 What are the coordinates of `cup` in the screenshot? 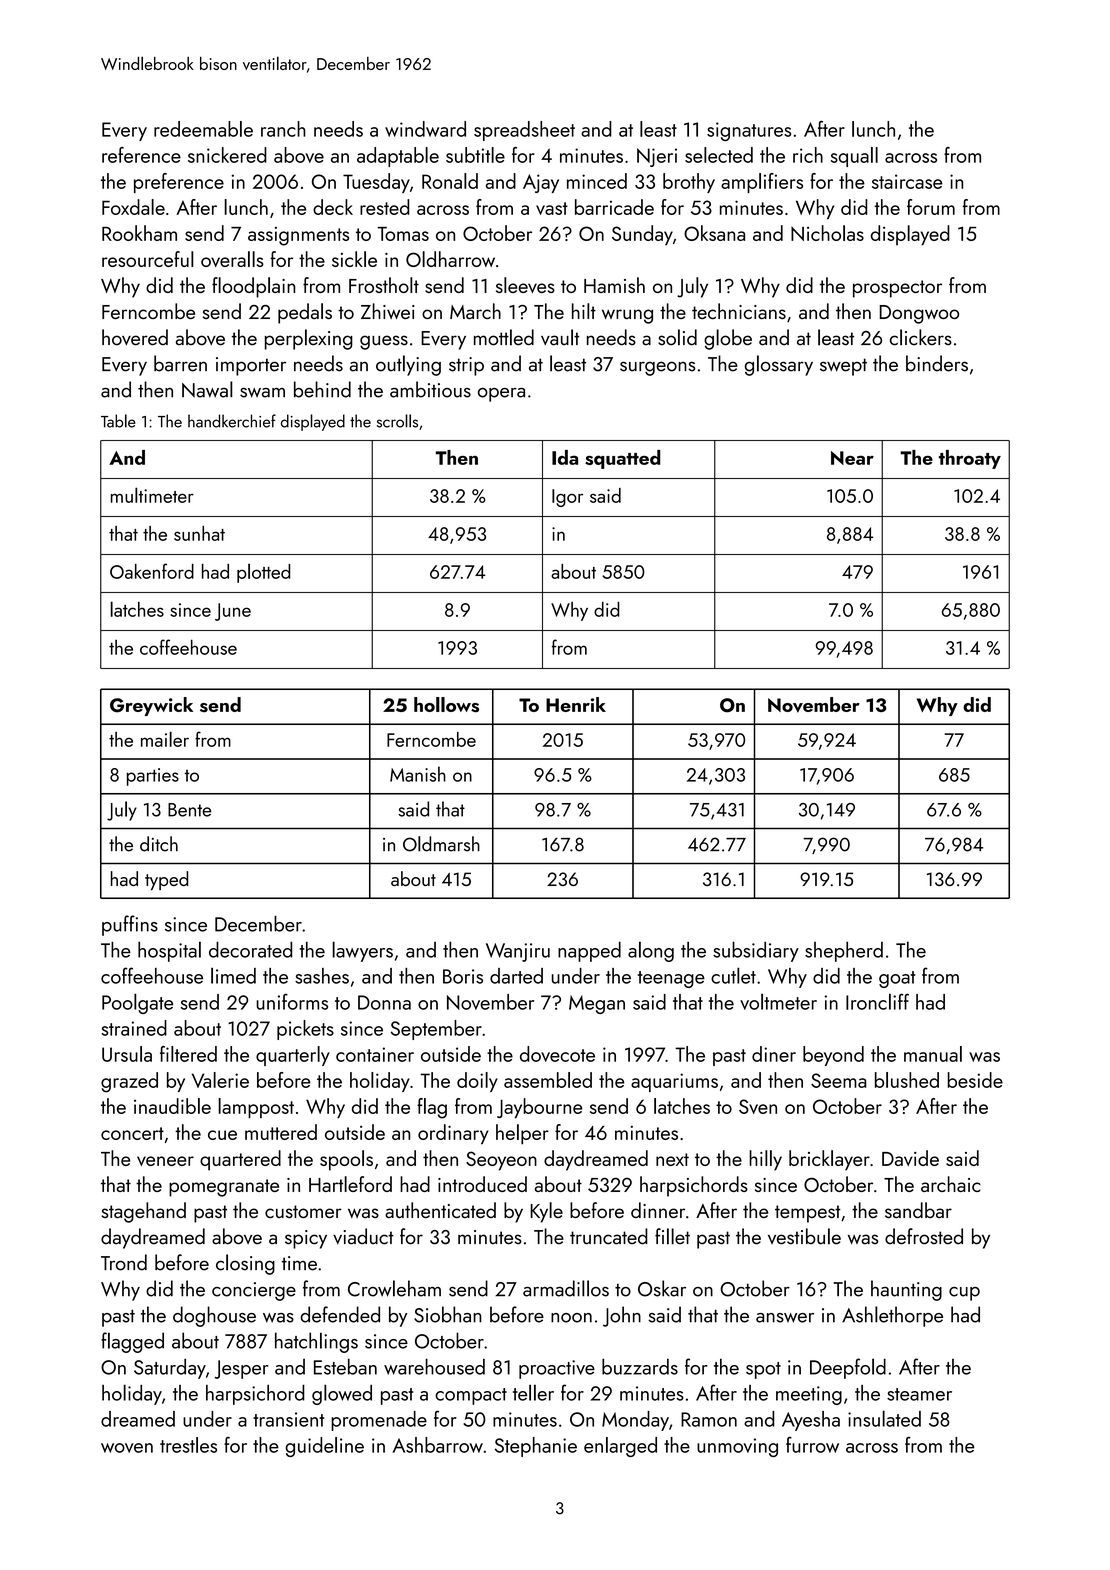 It's located at (964, 1294).
